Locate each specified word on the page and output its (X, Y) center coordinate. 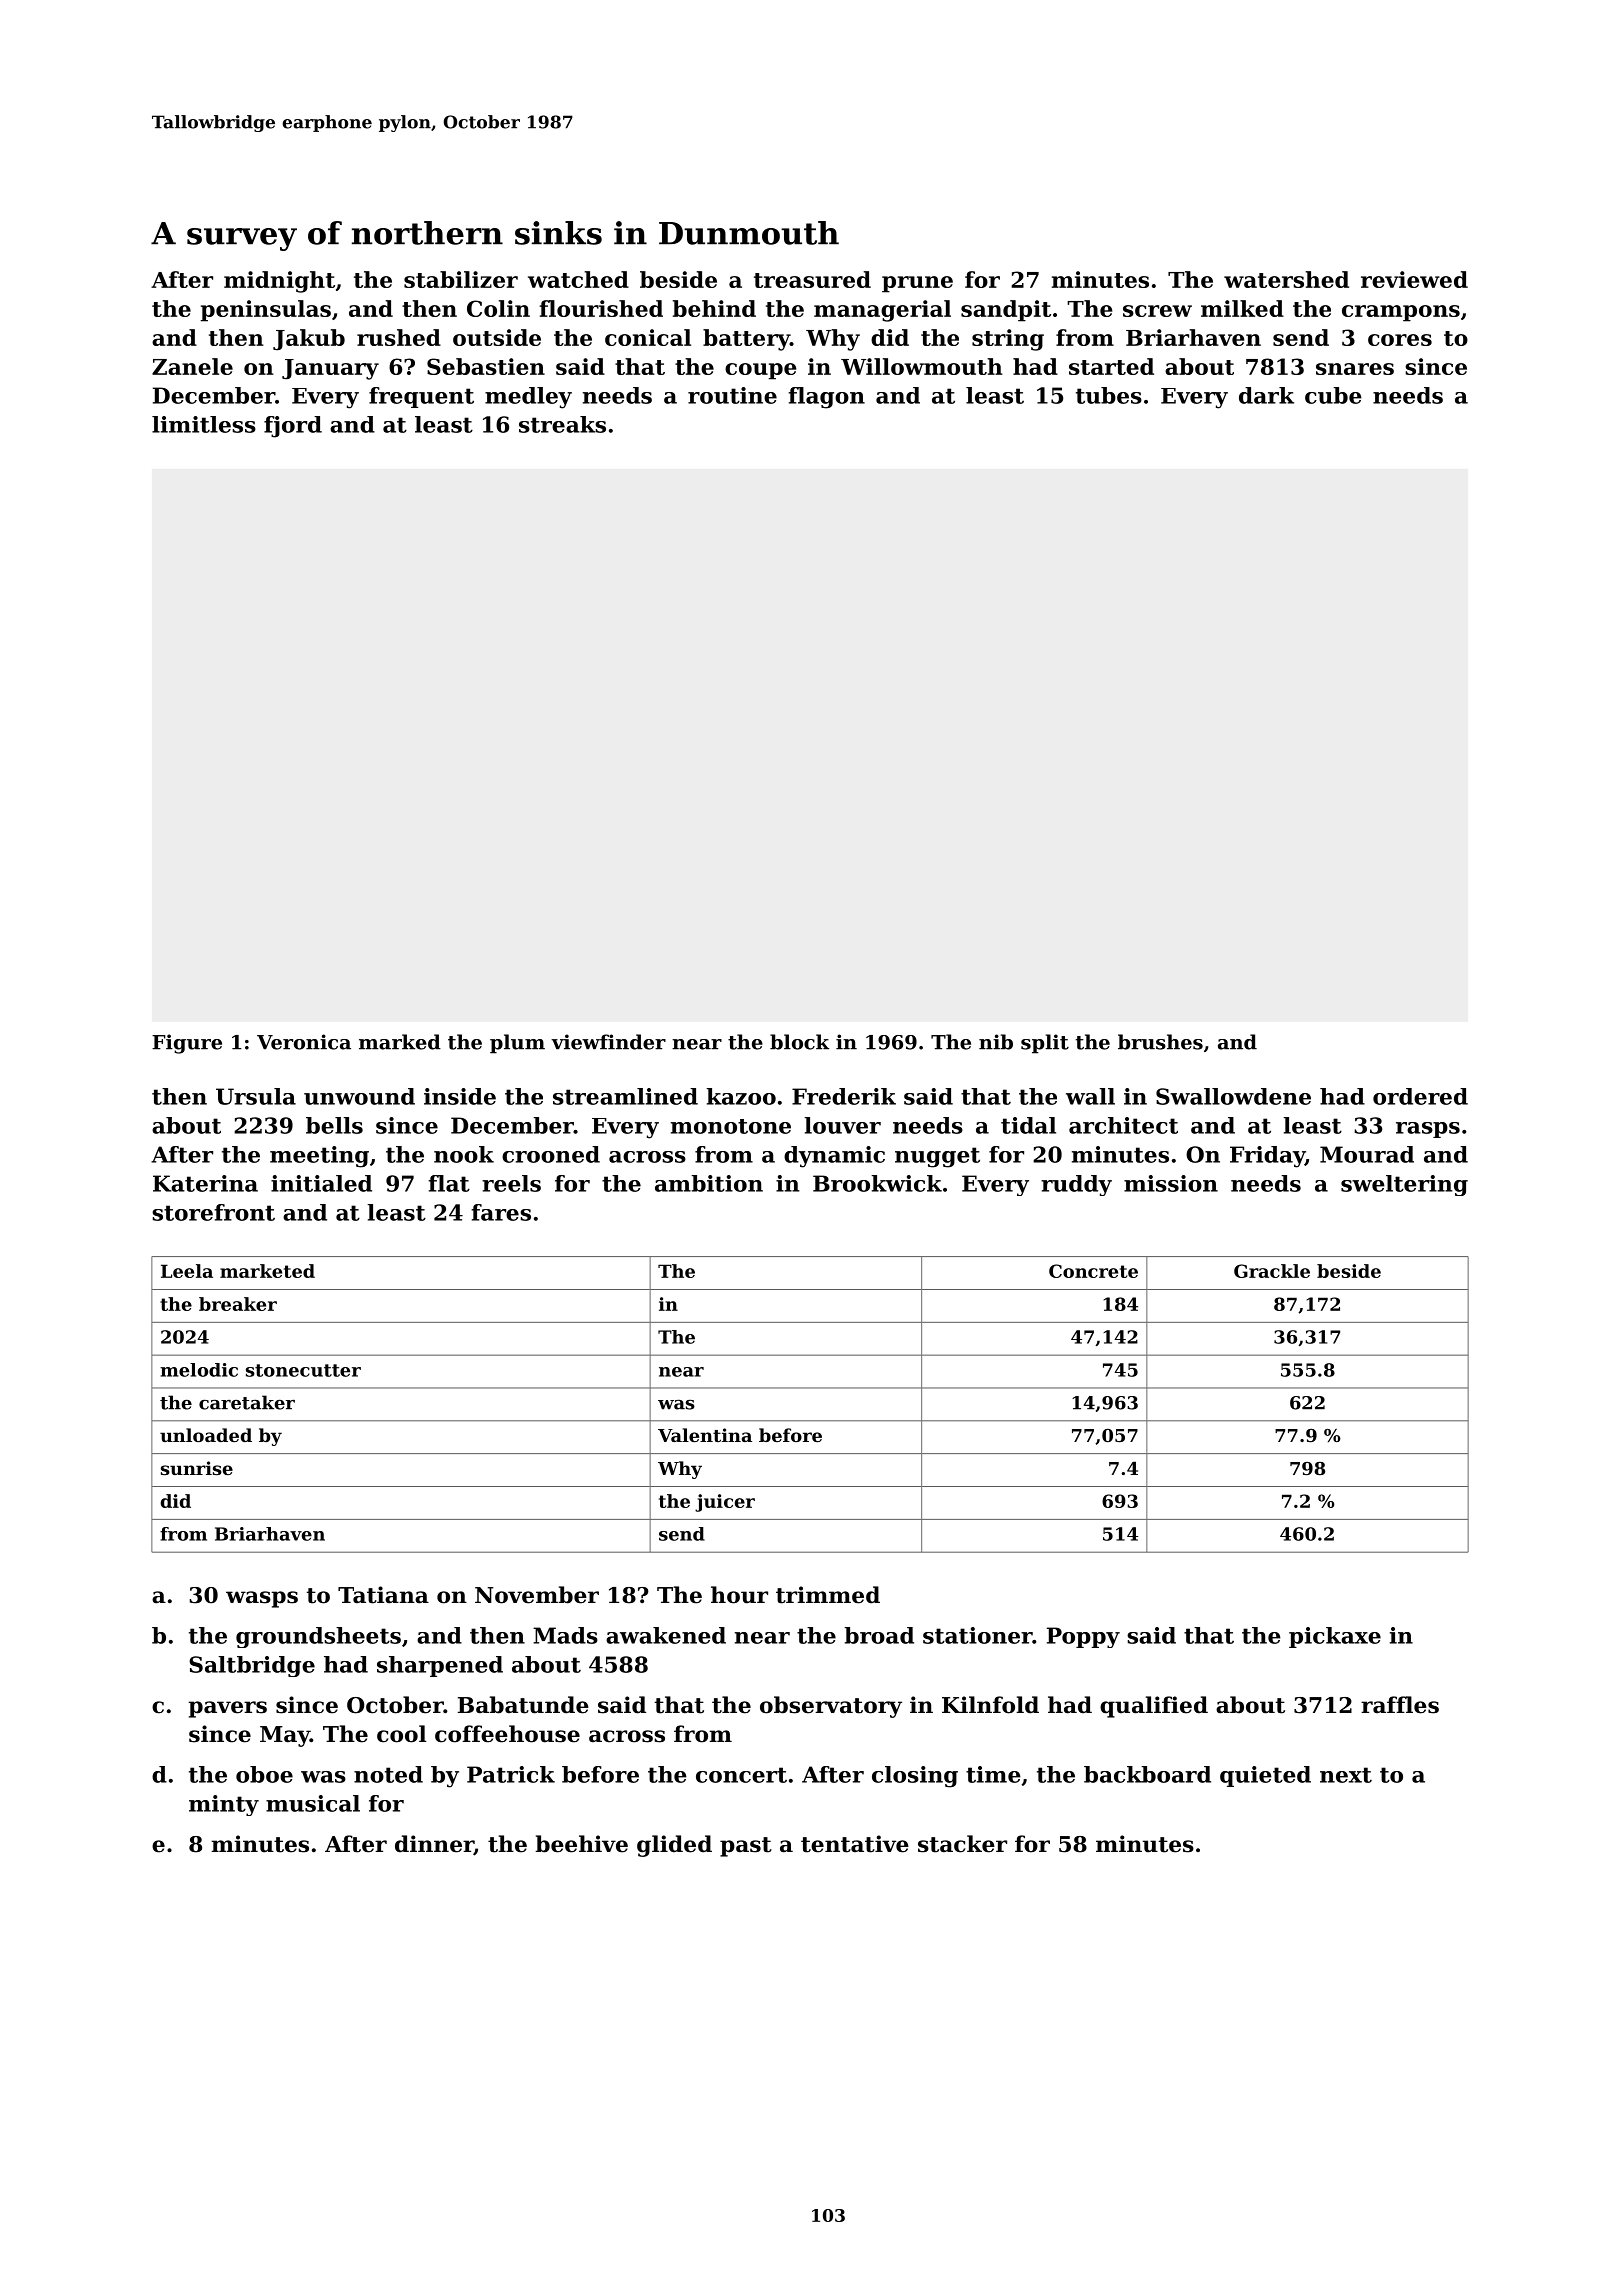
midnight (279, 282)
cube (1333, 395)
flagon (826, 398)
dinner (434, 1845)
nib (996, 1042)
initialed (321, 1183)
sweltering (1404, 1185)
